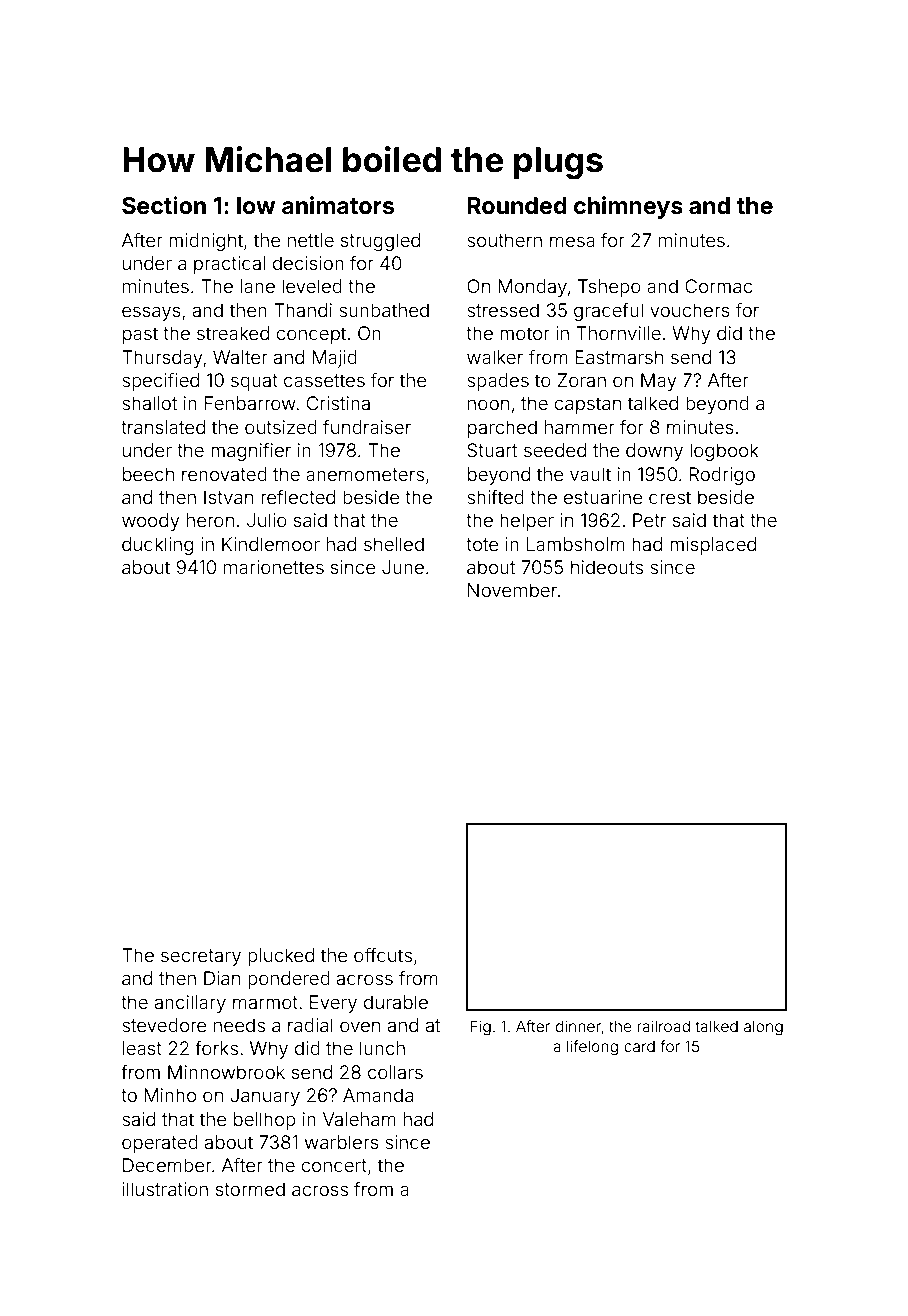 The width and height of the screenshot is (908, 1316). I want to click on estuarine, so click(603, 497).
